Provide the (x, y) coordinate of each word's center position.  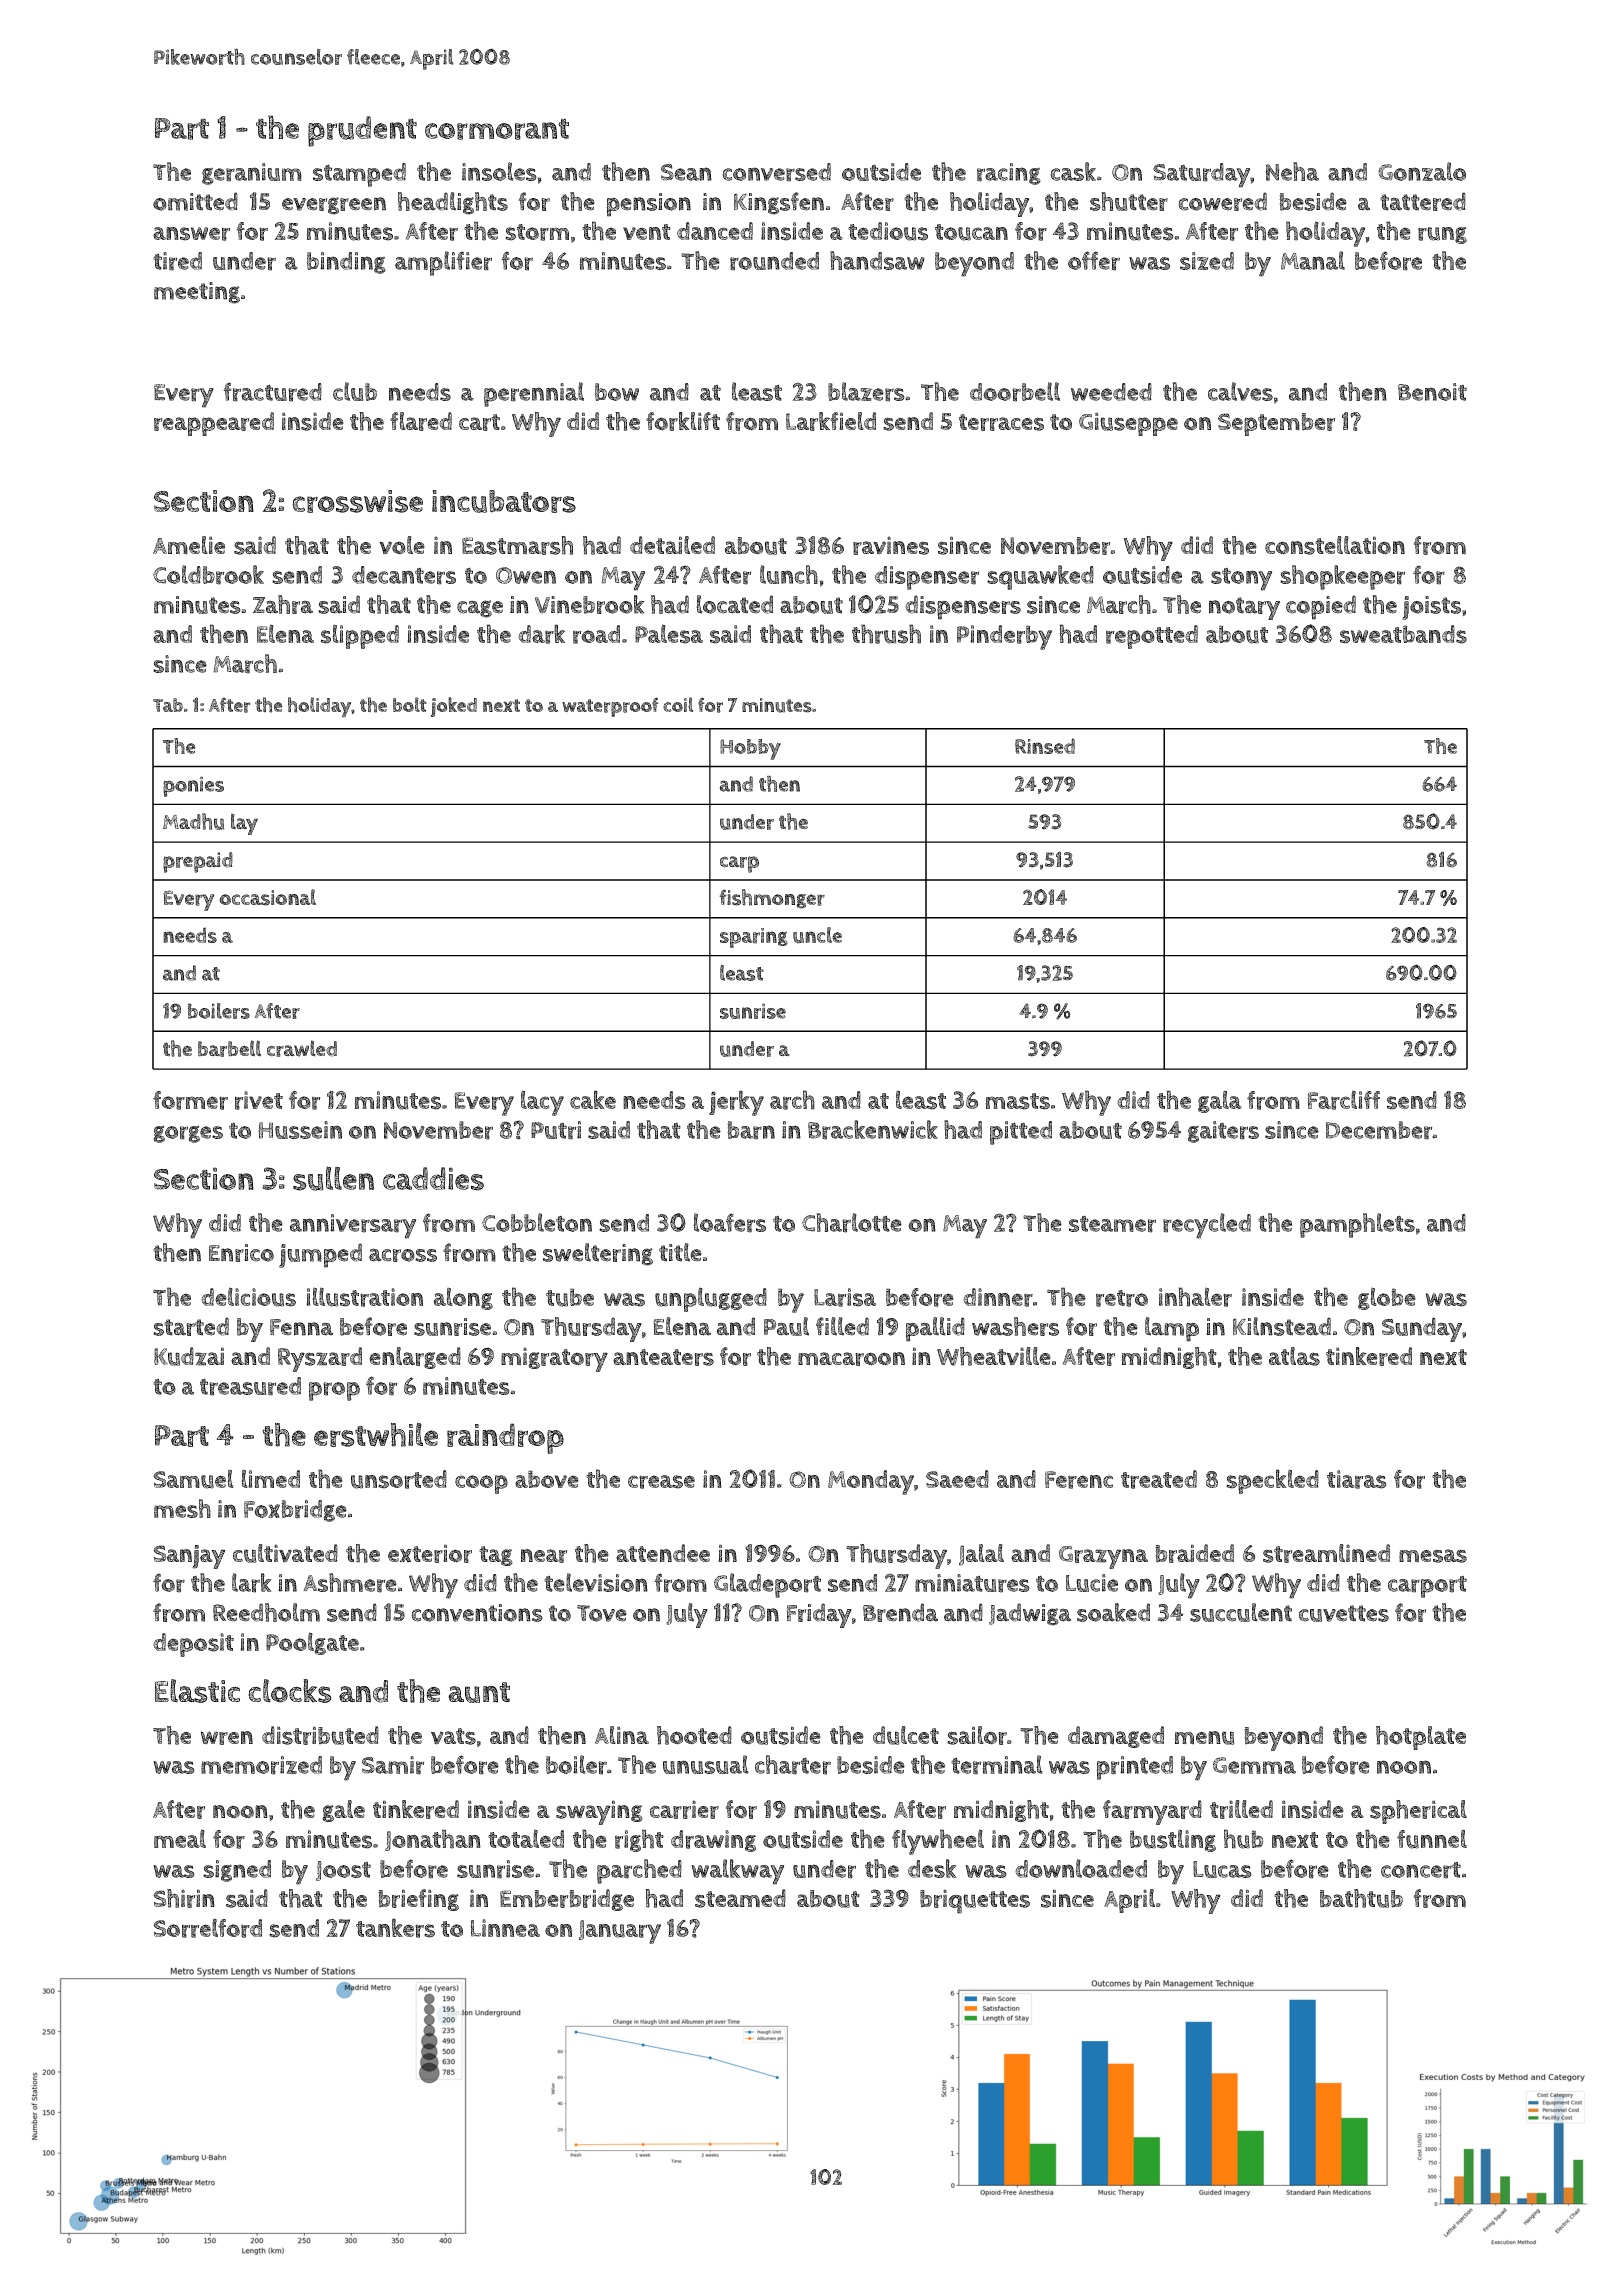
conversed (776, 172)
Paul (786, 1326)
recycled (1207, 1226)
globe (1387, 1298)
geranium (252, 174)
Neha (1292, 171)
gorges (188, 1134)
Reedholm (266, 1612)
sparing (754, 938)
